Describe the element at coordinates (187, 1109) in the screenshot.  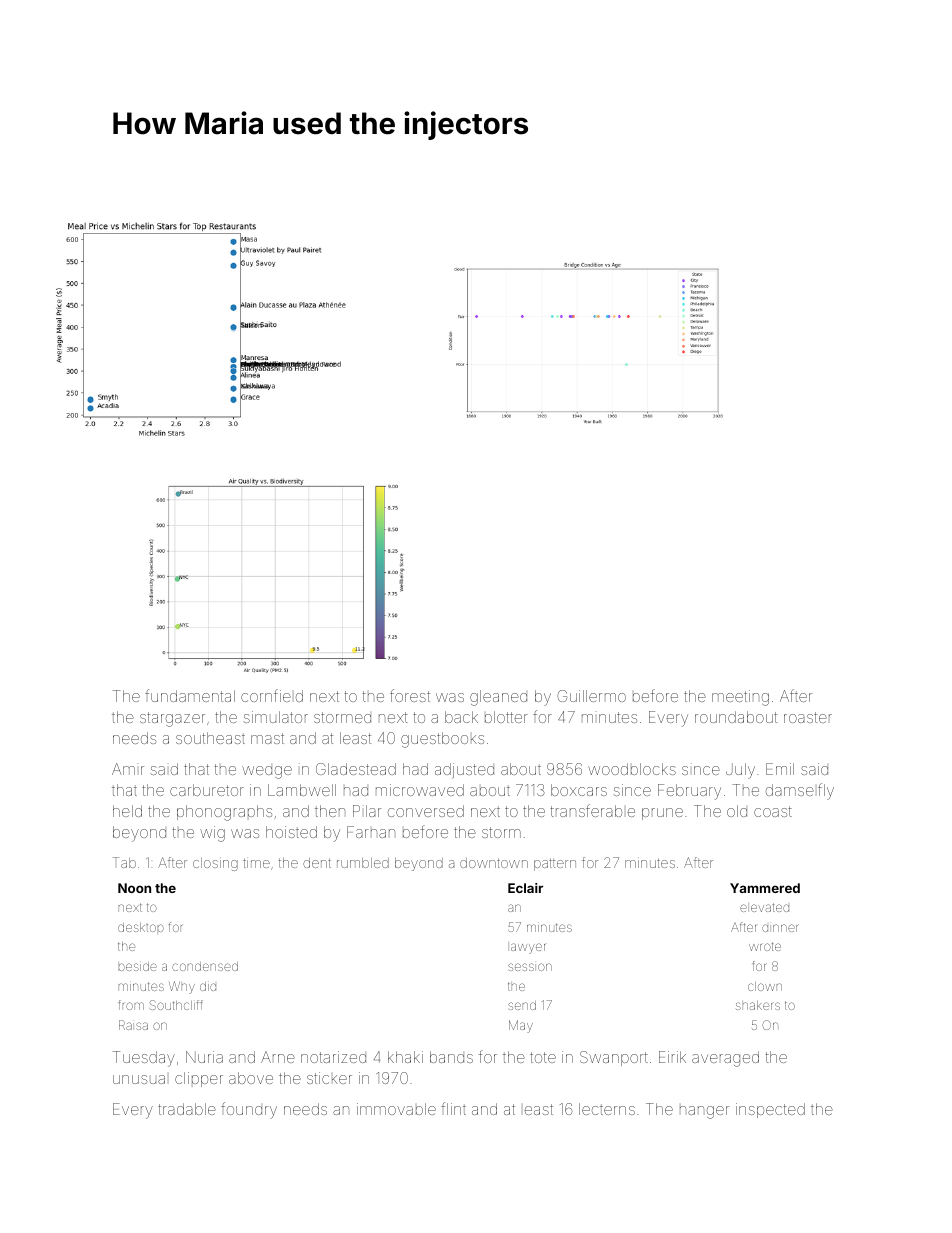
I see `tradable` at that location.
